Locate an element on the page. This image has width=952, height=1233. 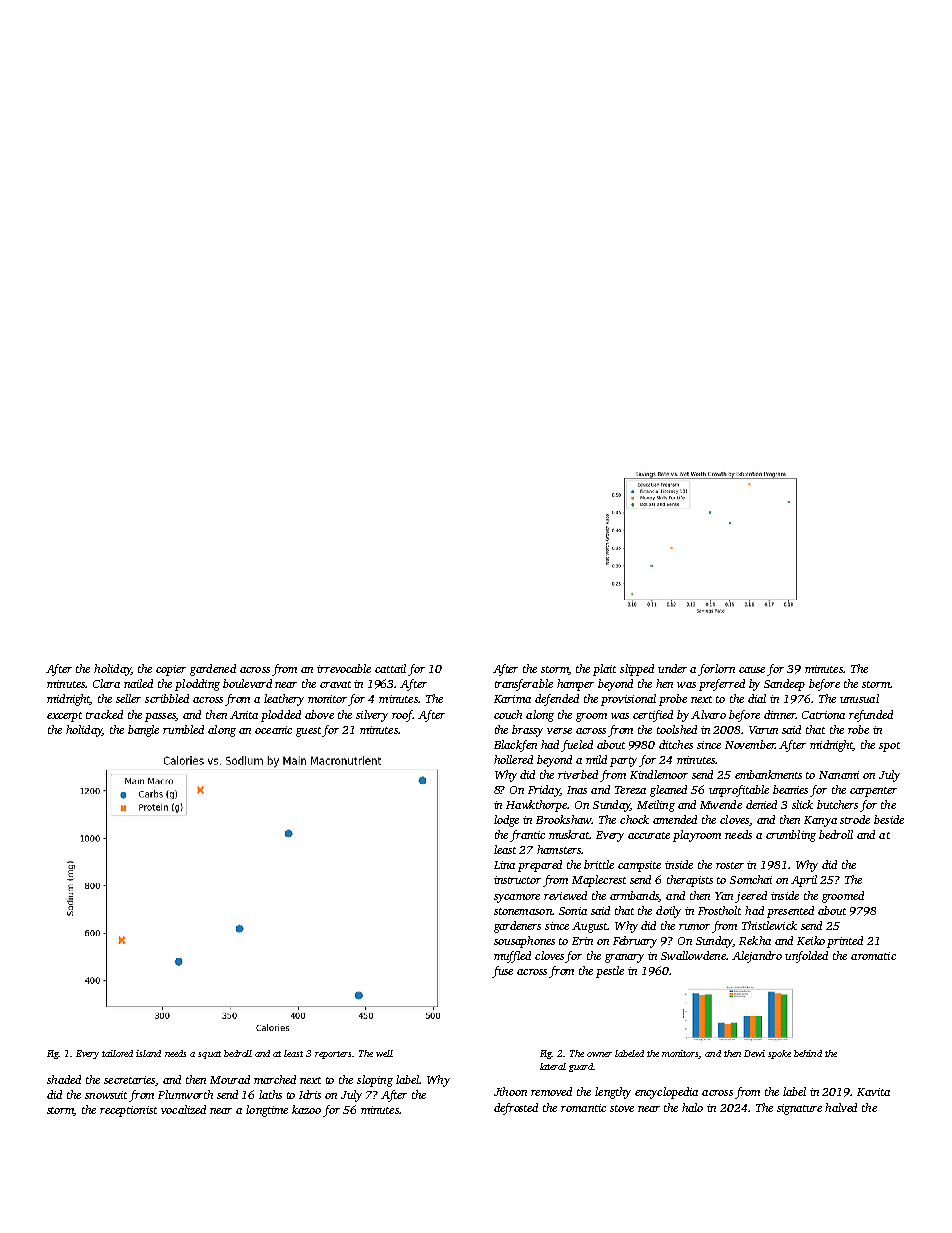
muffled is located at coordinates (512, 957).
